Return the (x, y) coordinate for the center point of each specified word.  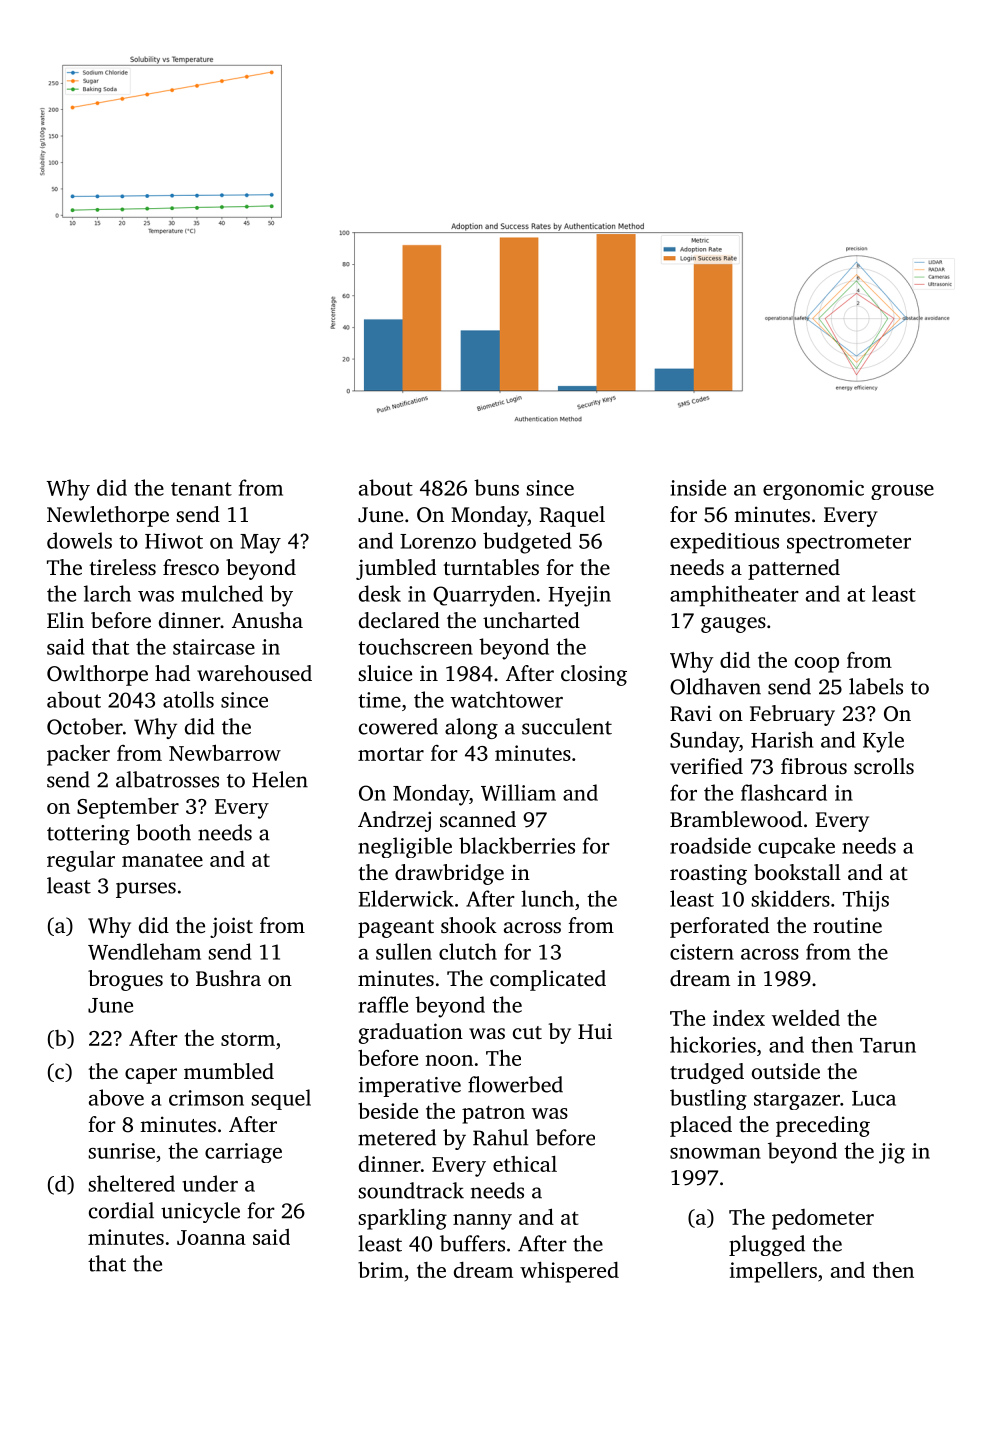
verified (706, 766)
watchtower (507, 699)
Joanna (211, 1237)
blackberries (517, 845)
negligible (405, 847)
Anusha (267, 620)
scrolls (884, 766)
